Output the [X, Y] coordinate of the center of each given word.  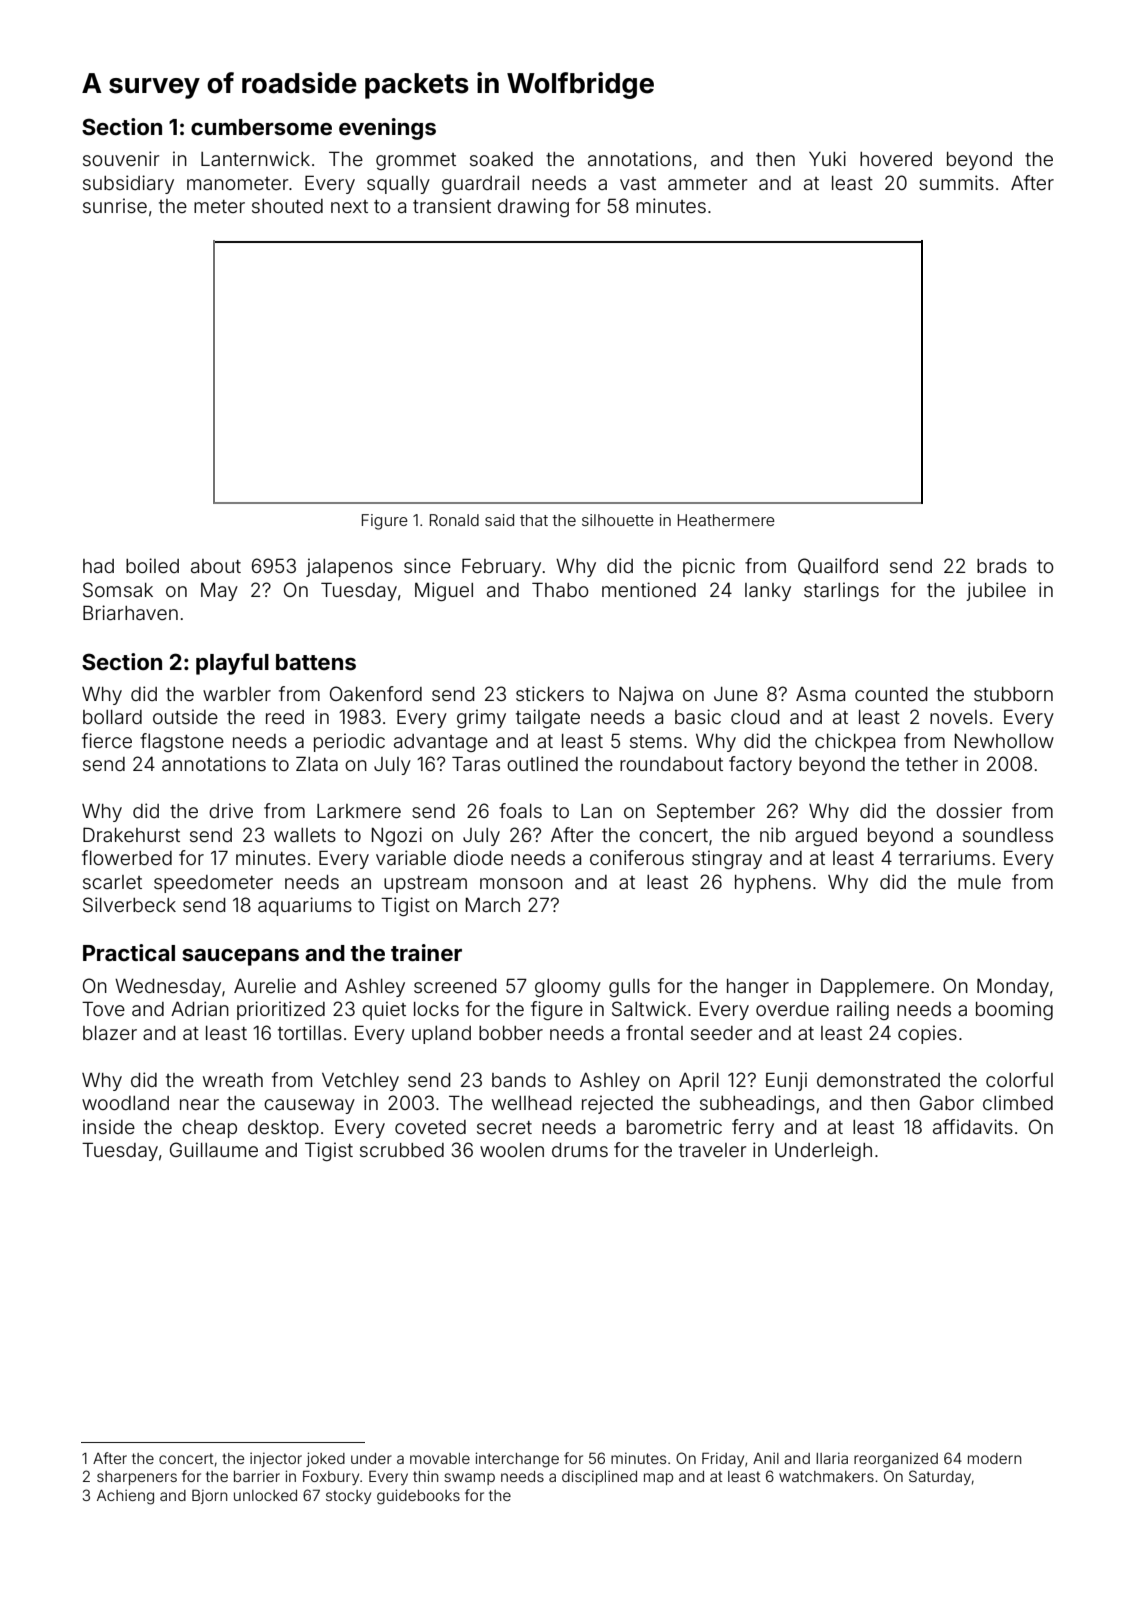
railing [863, 1010]
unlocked [265, 1495]
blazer [110, 1033]
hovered [896, 159]
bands [519, 1080]
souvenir [121, 158]
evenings [387, 129]
